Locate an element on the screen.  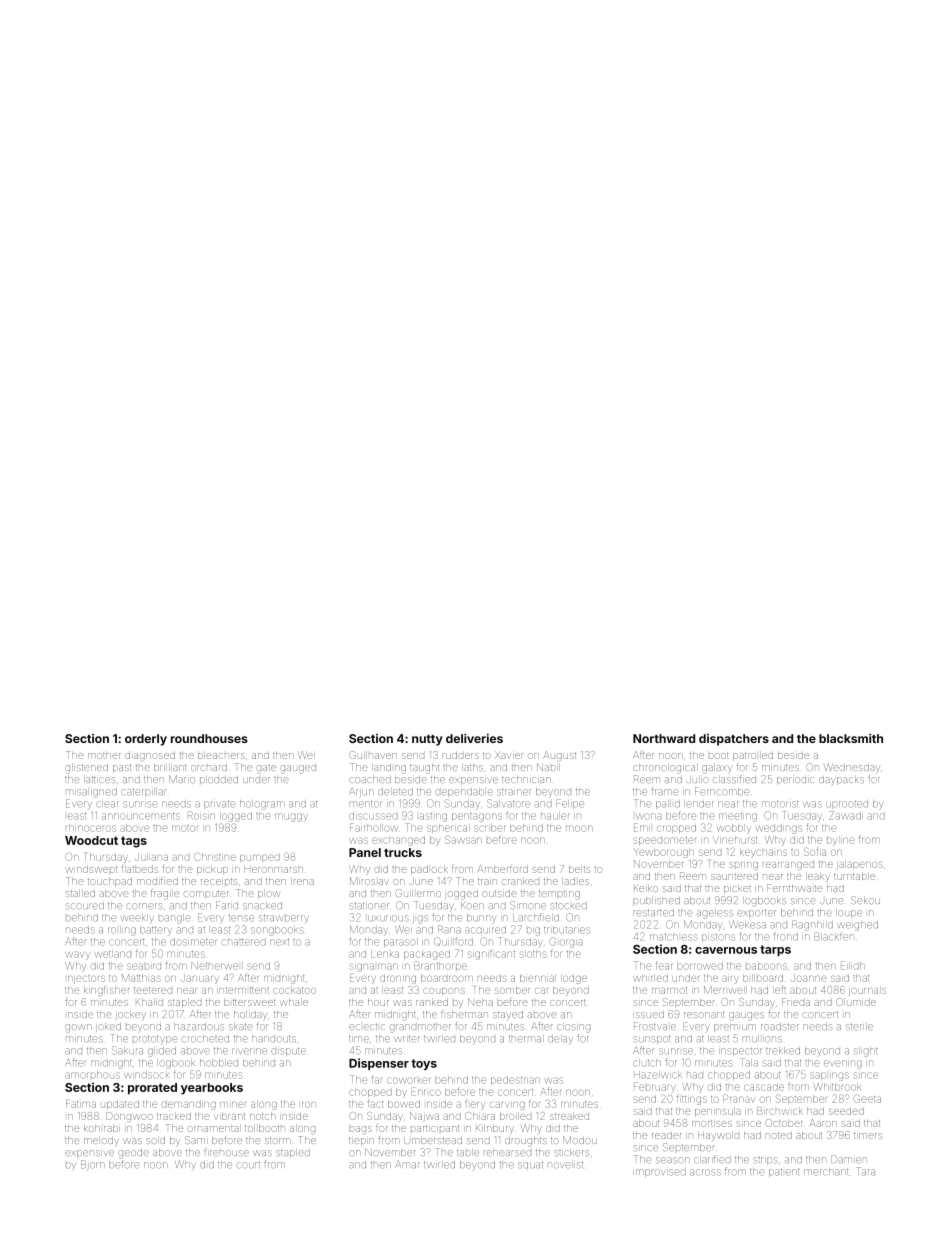
uprooted is located at coordinates (848, 804).
